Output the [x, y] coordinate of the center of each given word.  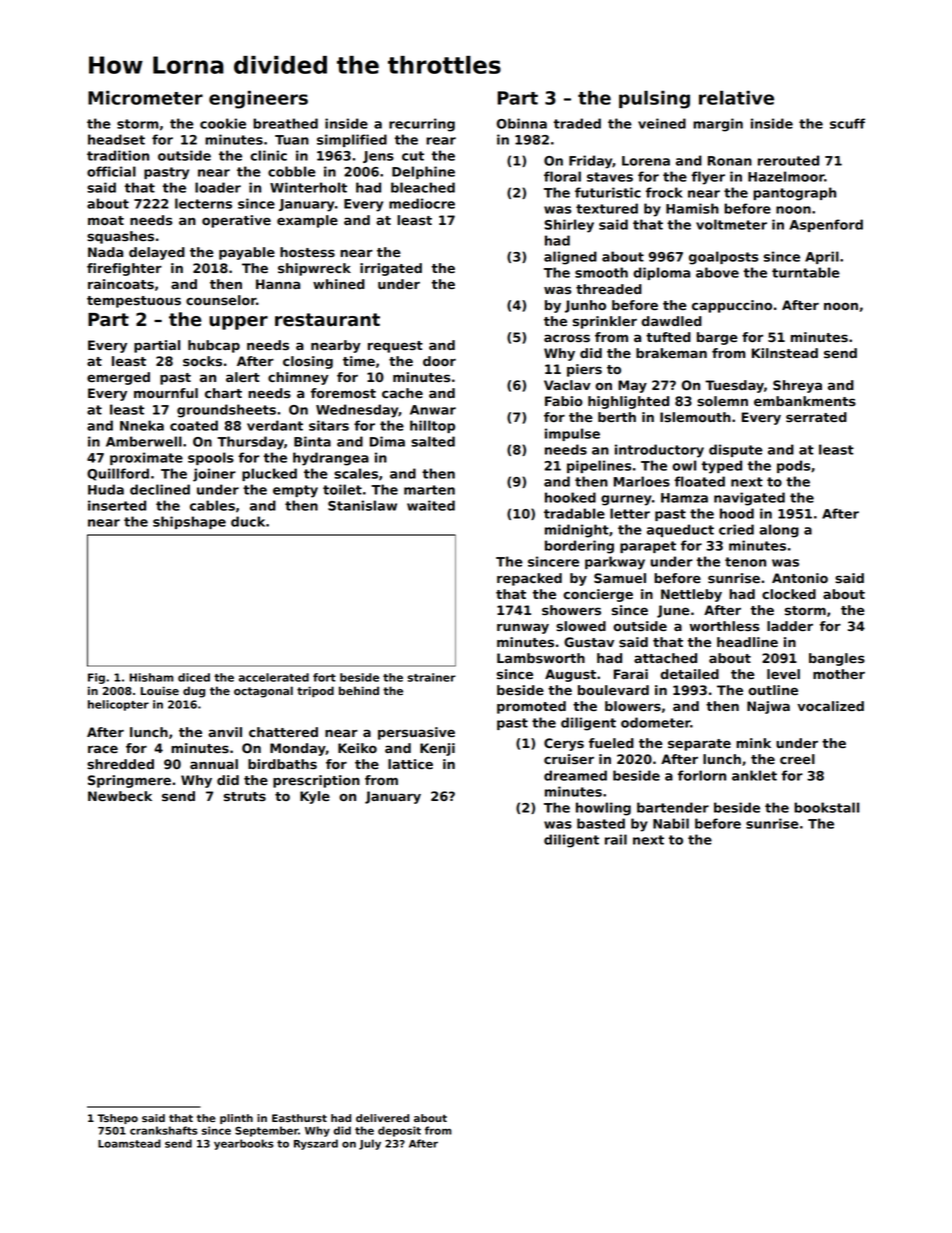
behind [359, 690]
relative [736, 98]
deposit [399, 1131]
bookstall [826, 807]
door [439, 361]
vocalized [830, 706]
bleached [423, 187]
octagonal [263, 692]
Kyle [315, 797]
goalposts [723, 258]
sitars [329, 425]
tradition [118, 155]
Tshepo [117, 1119]
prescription [316, 781]
